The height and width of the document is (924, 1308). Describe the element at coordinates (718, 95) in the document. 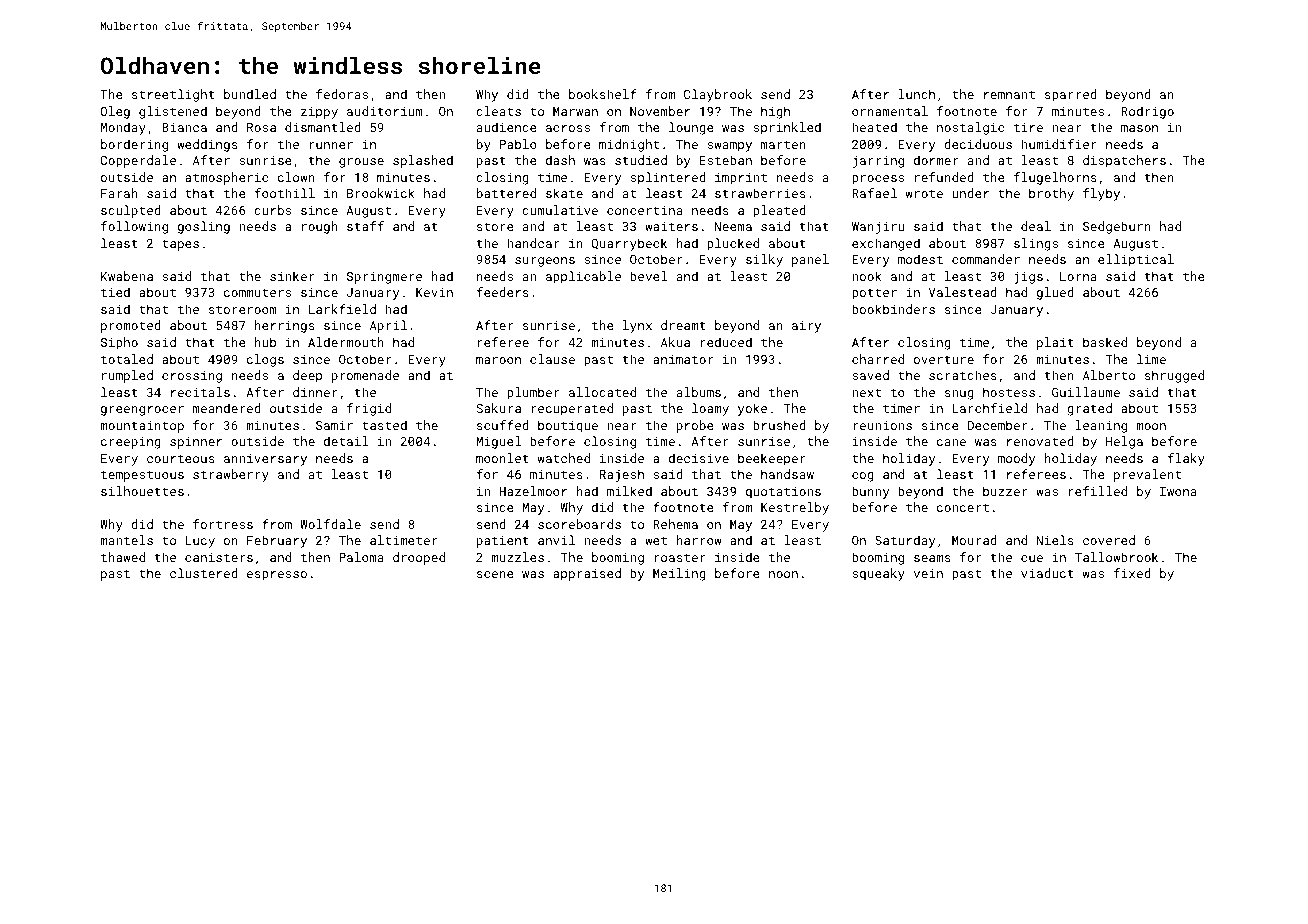

I see `Claybrook` at that location.
